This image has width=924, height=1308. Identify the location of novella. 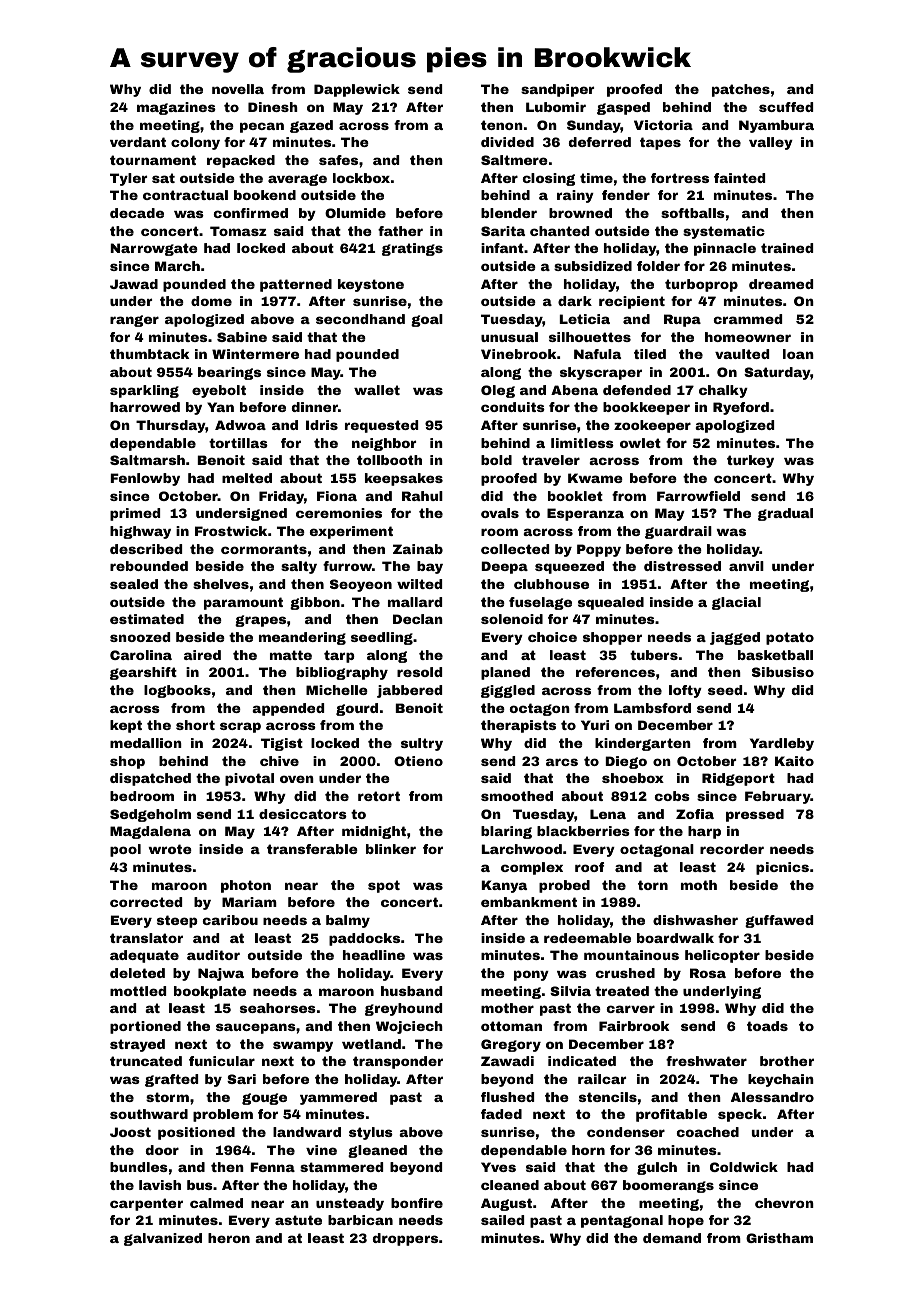
(238, 89).
